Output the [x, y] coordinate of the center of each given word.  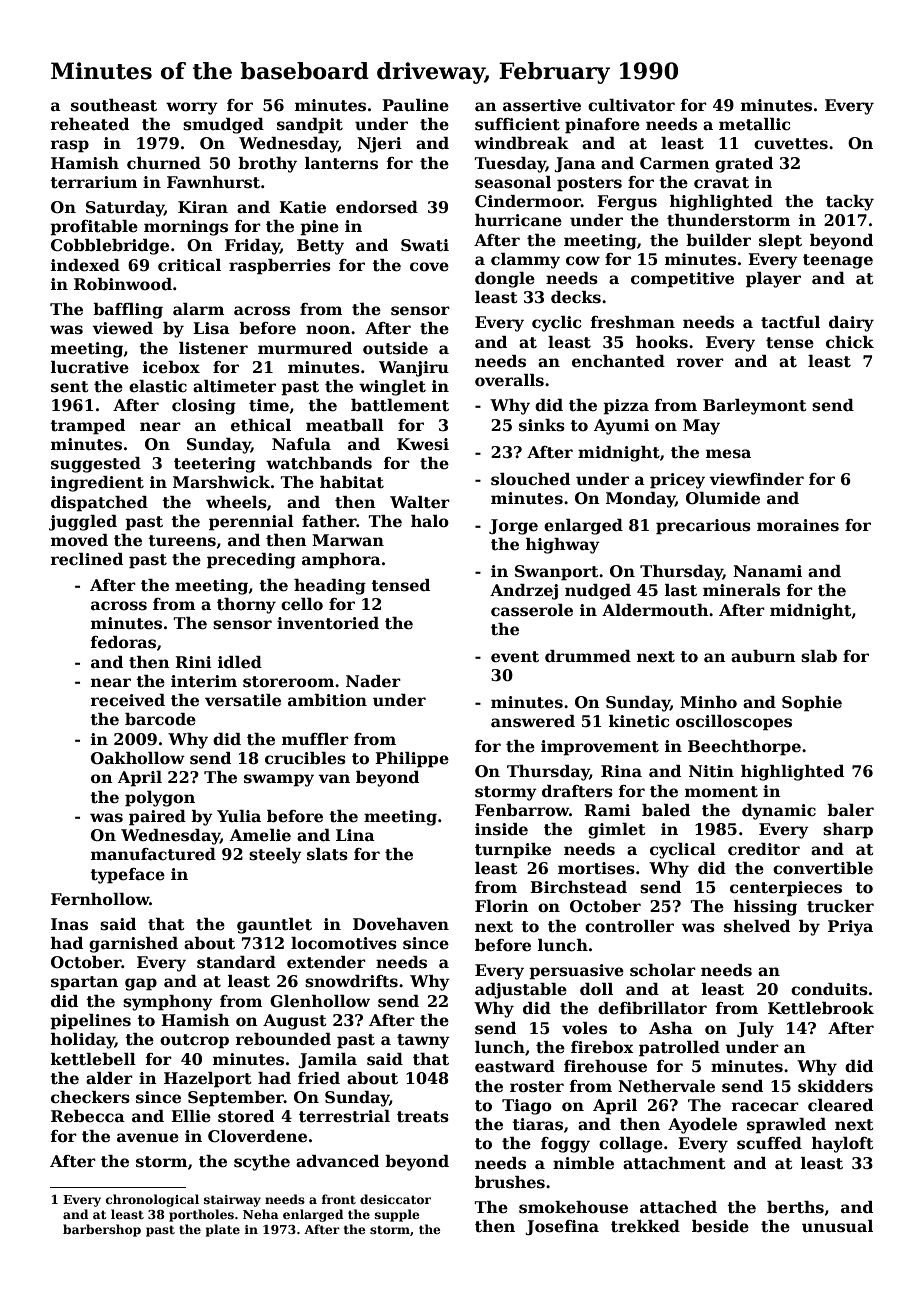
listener [213, 348]
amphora [341, 561]
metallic [754, 124]
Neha [261, 1214]
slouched [530, 479]
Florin [502, 906]
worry [192, 108]
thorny [246, 606]
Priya [850, 928]
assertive [542, 105]
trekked [645, 1226]
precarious [703, 527]
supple [397, 1215]
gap [141, 984]
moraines [798, 525]
